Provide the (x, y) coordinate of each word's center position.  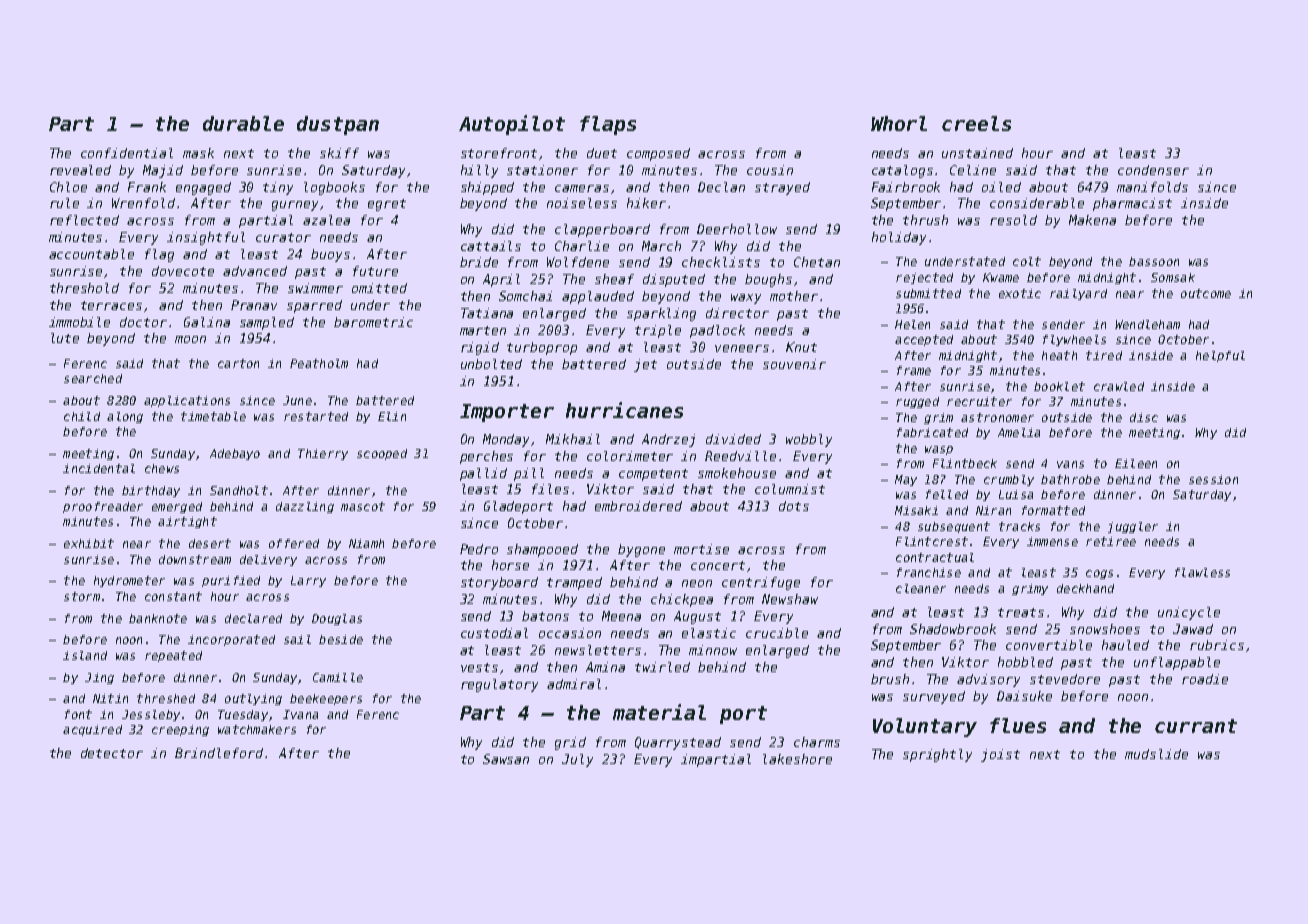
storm (82, 596)
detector (112, 753)
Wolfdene (578, 262)
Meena (621, 616)
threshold (84, 288)
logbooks (334, 188)
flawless (1202, 572)
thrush (925, 220)
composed (658, 154)
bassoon (1154, 261)
